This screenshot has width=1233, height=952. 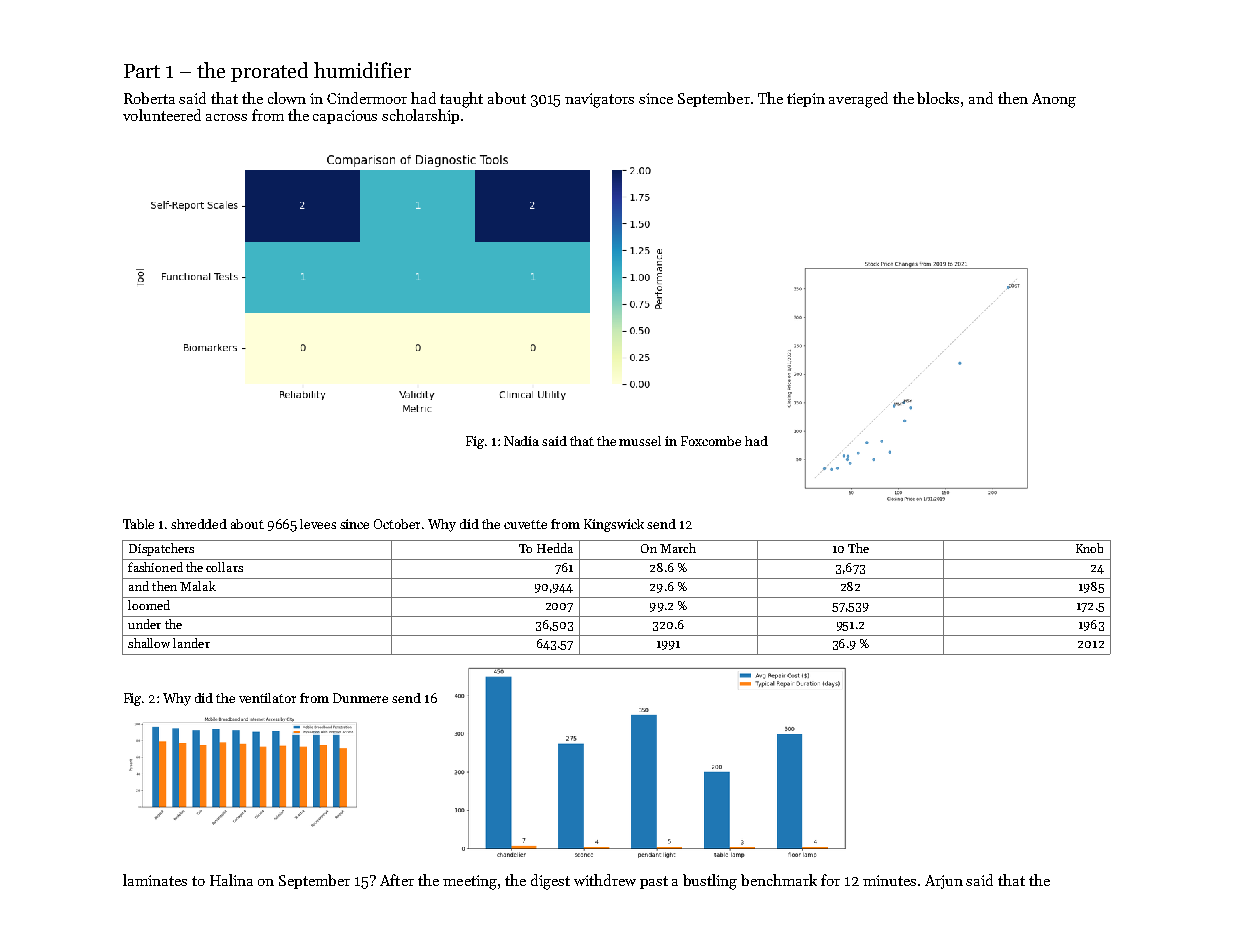 What do you see at coordinates (806, 100) in the screenshot?
I see `tiepin` at bounding box center [806, 100].
